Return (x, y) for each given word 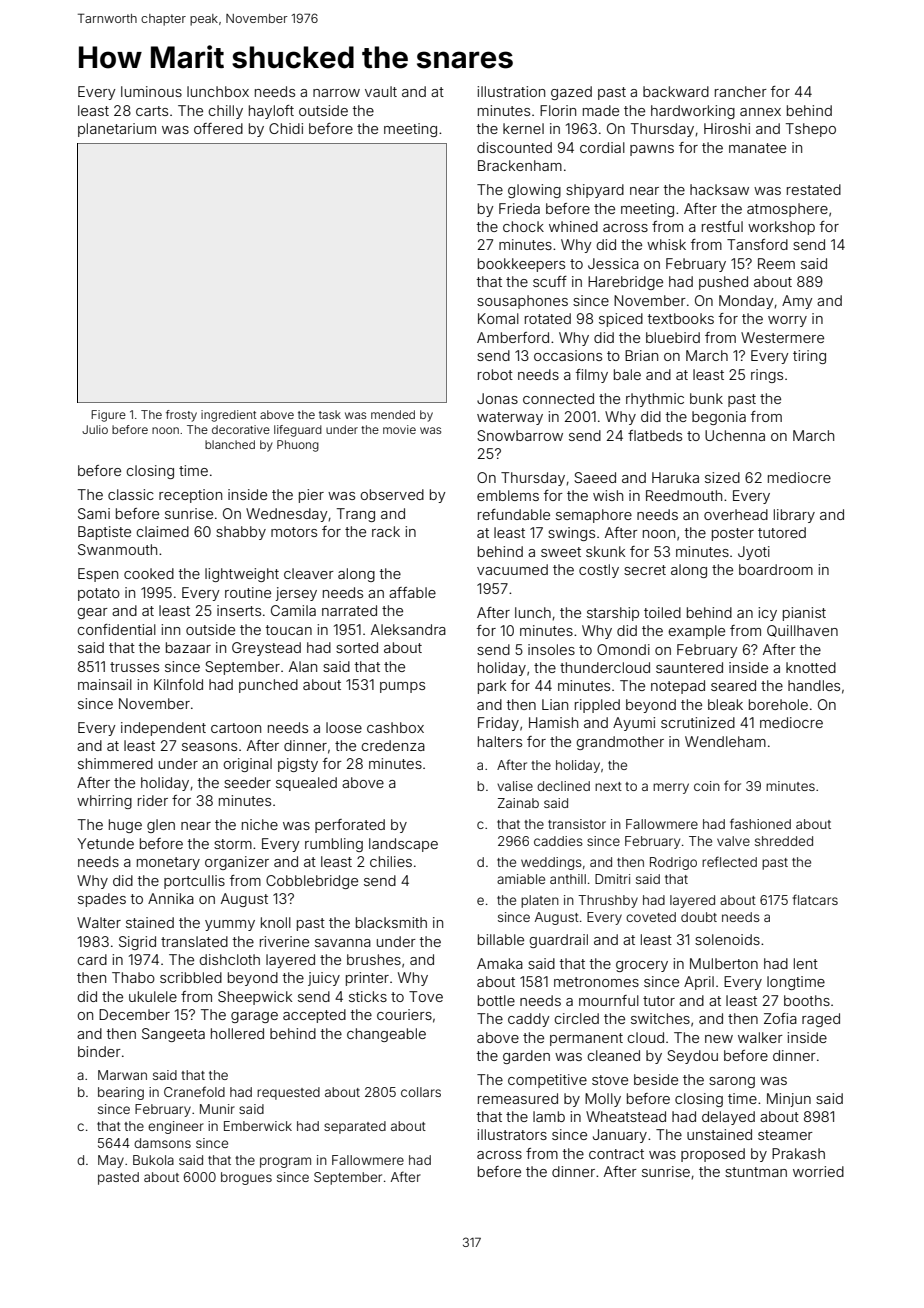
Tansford (757, 244)
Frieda (519, 208)
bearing (121, 1093)
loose (344, 727)
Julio (95, 429)
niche (260, 824)
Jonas (497, 398)
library (794, 516)
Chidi (286, 128)
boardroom (776, 569)
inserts (239, 610)
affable (412, 592)
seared (733, 685)
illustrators (512, 1134)
